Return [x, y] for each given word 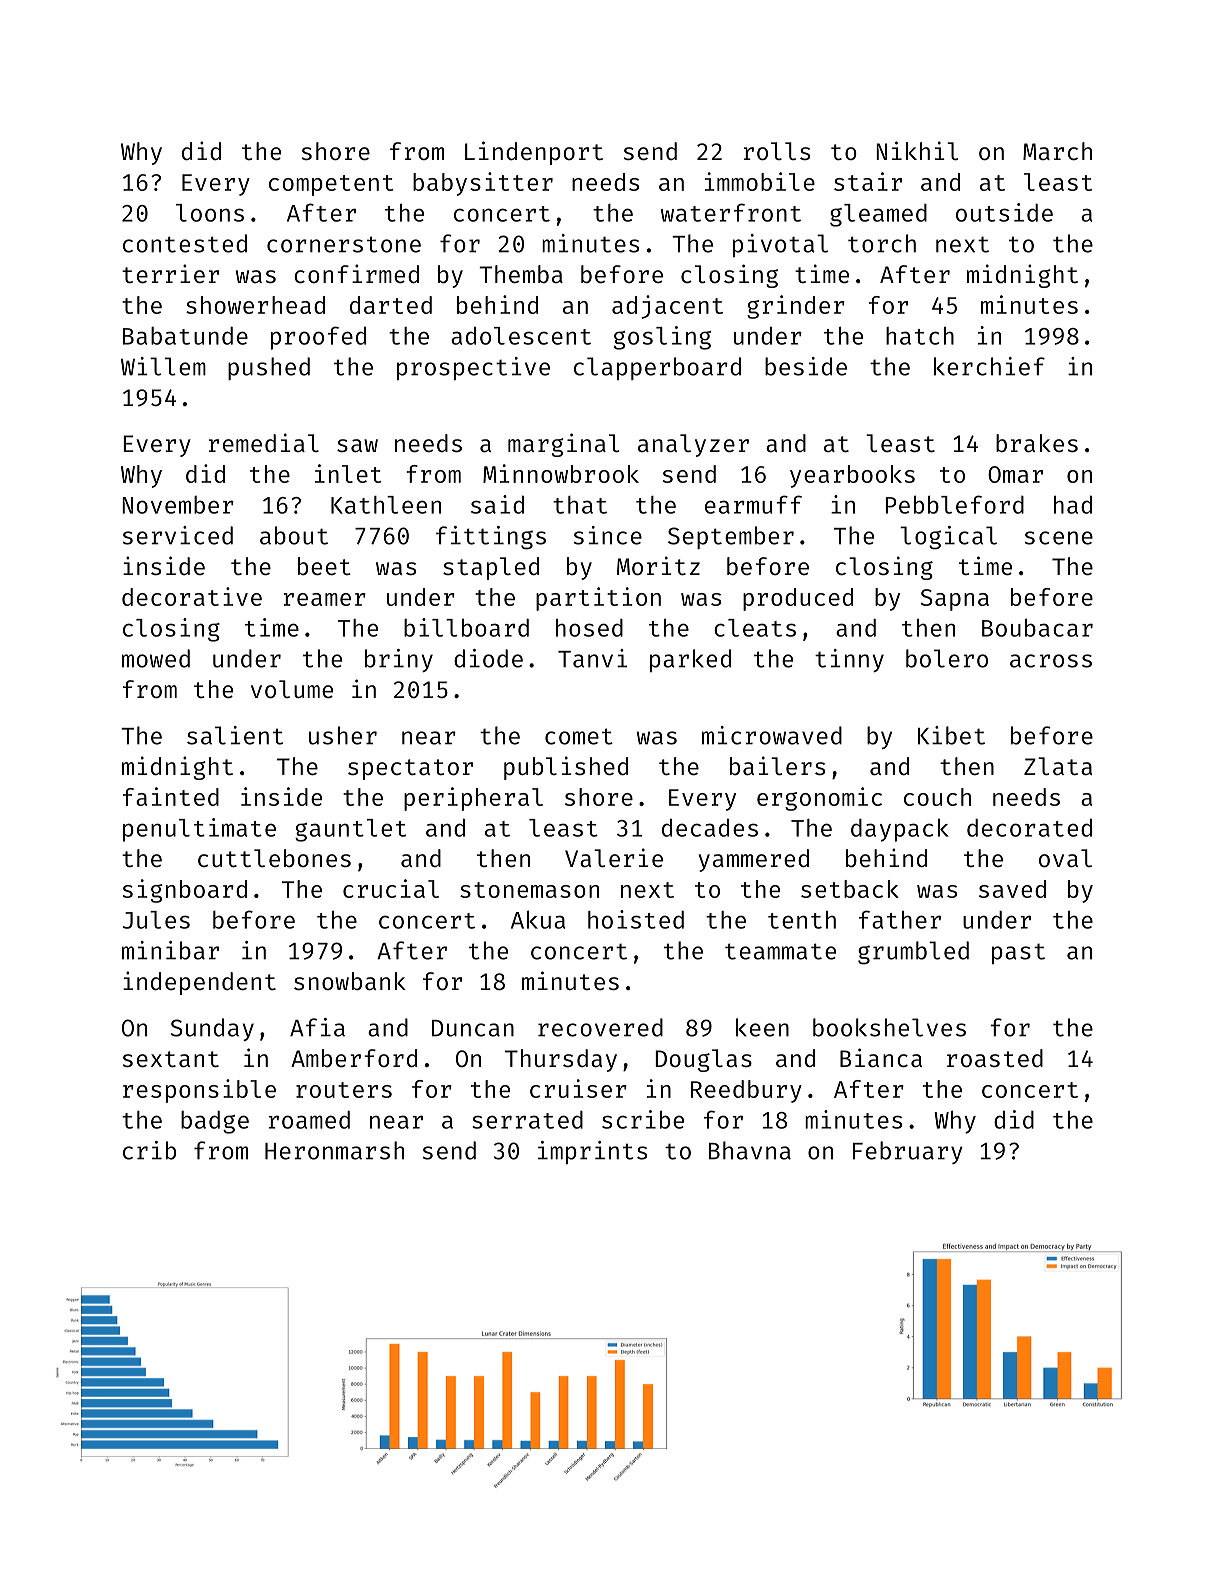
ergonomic [819, 799]
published [566, 768]
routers [344, 1090]
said [497, 504]
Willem [163, 366]
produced [798, 599]
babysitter [483, 184]
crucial [391, 888]
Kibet [951, 735]
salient [235, 735]
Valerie [614, 857]
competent [331, 185]
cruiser [578, 1088]
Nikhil [917, 150]
